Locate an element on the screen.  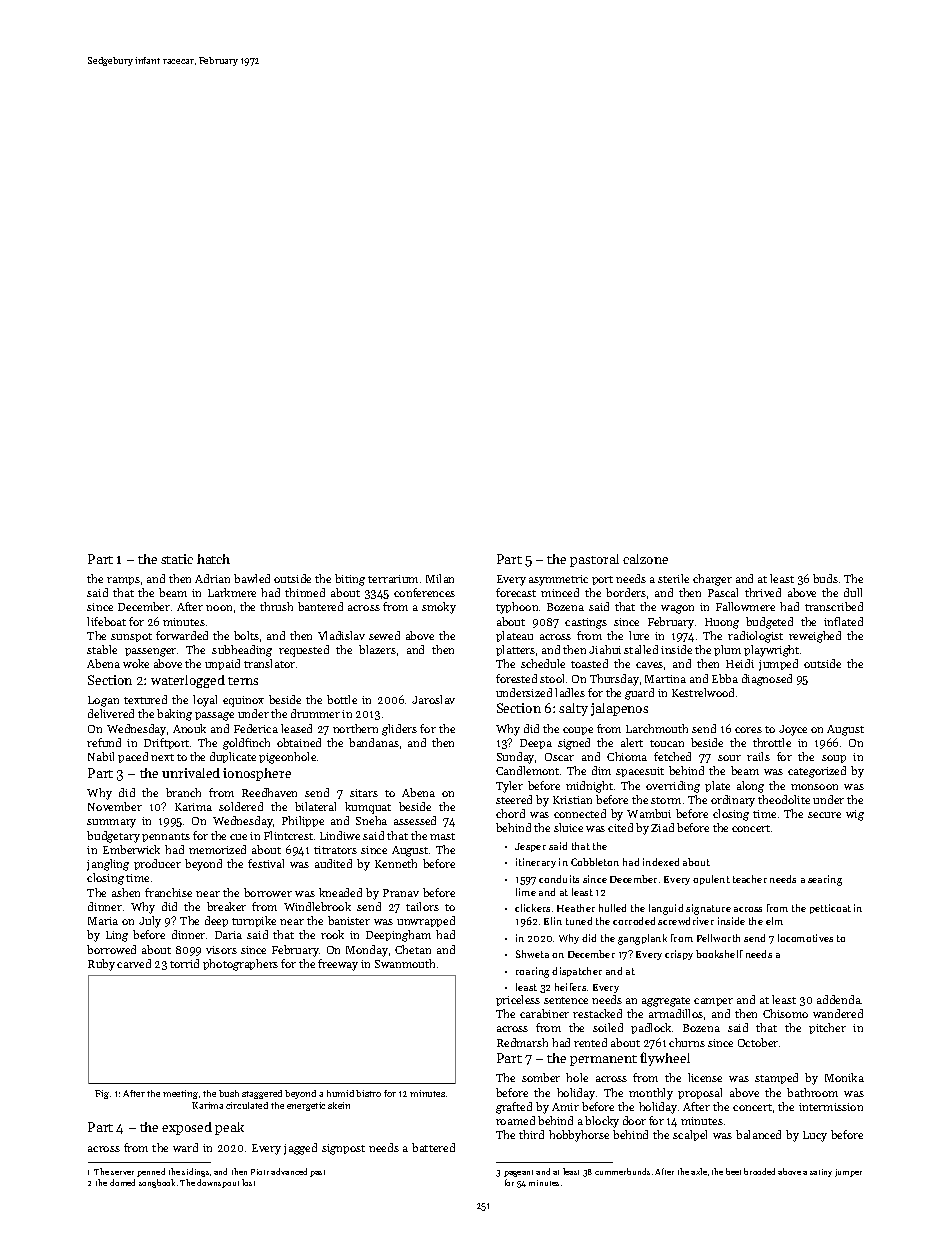
Chetan is located at coordinates (413, 949).
